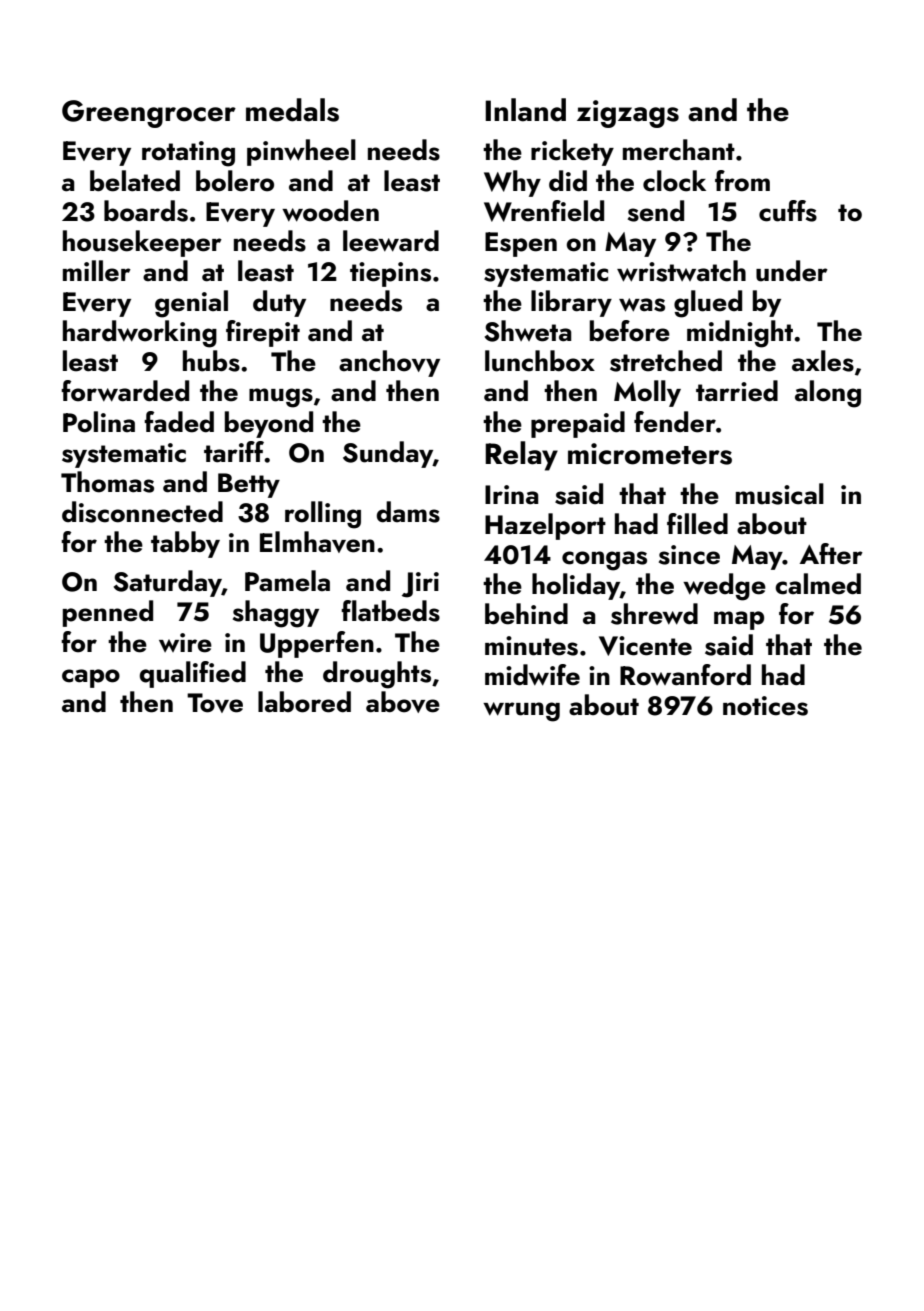 This screenshot has height=1311, width=924. What do you see at coordinates (97, 271) in the screenshot?
I see `miller` at bounding box center [97, 271].
